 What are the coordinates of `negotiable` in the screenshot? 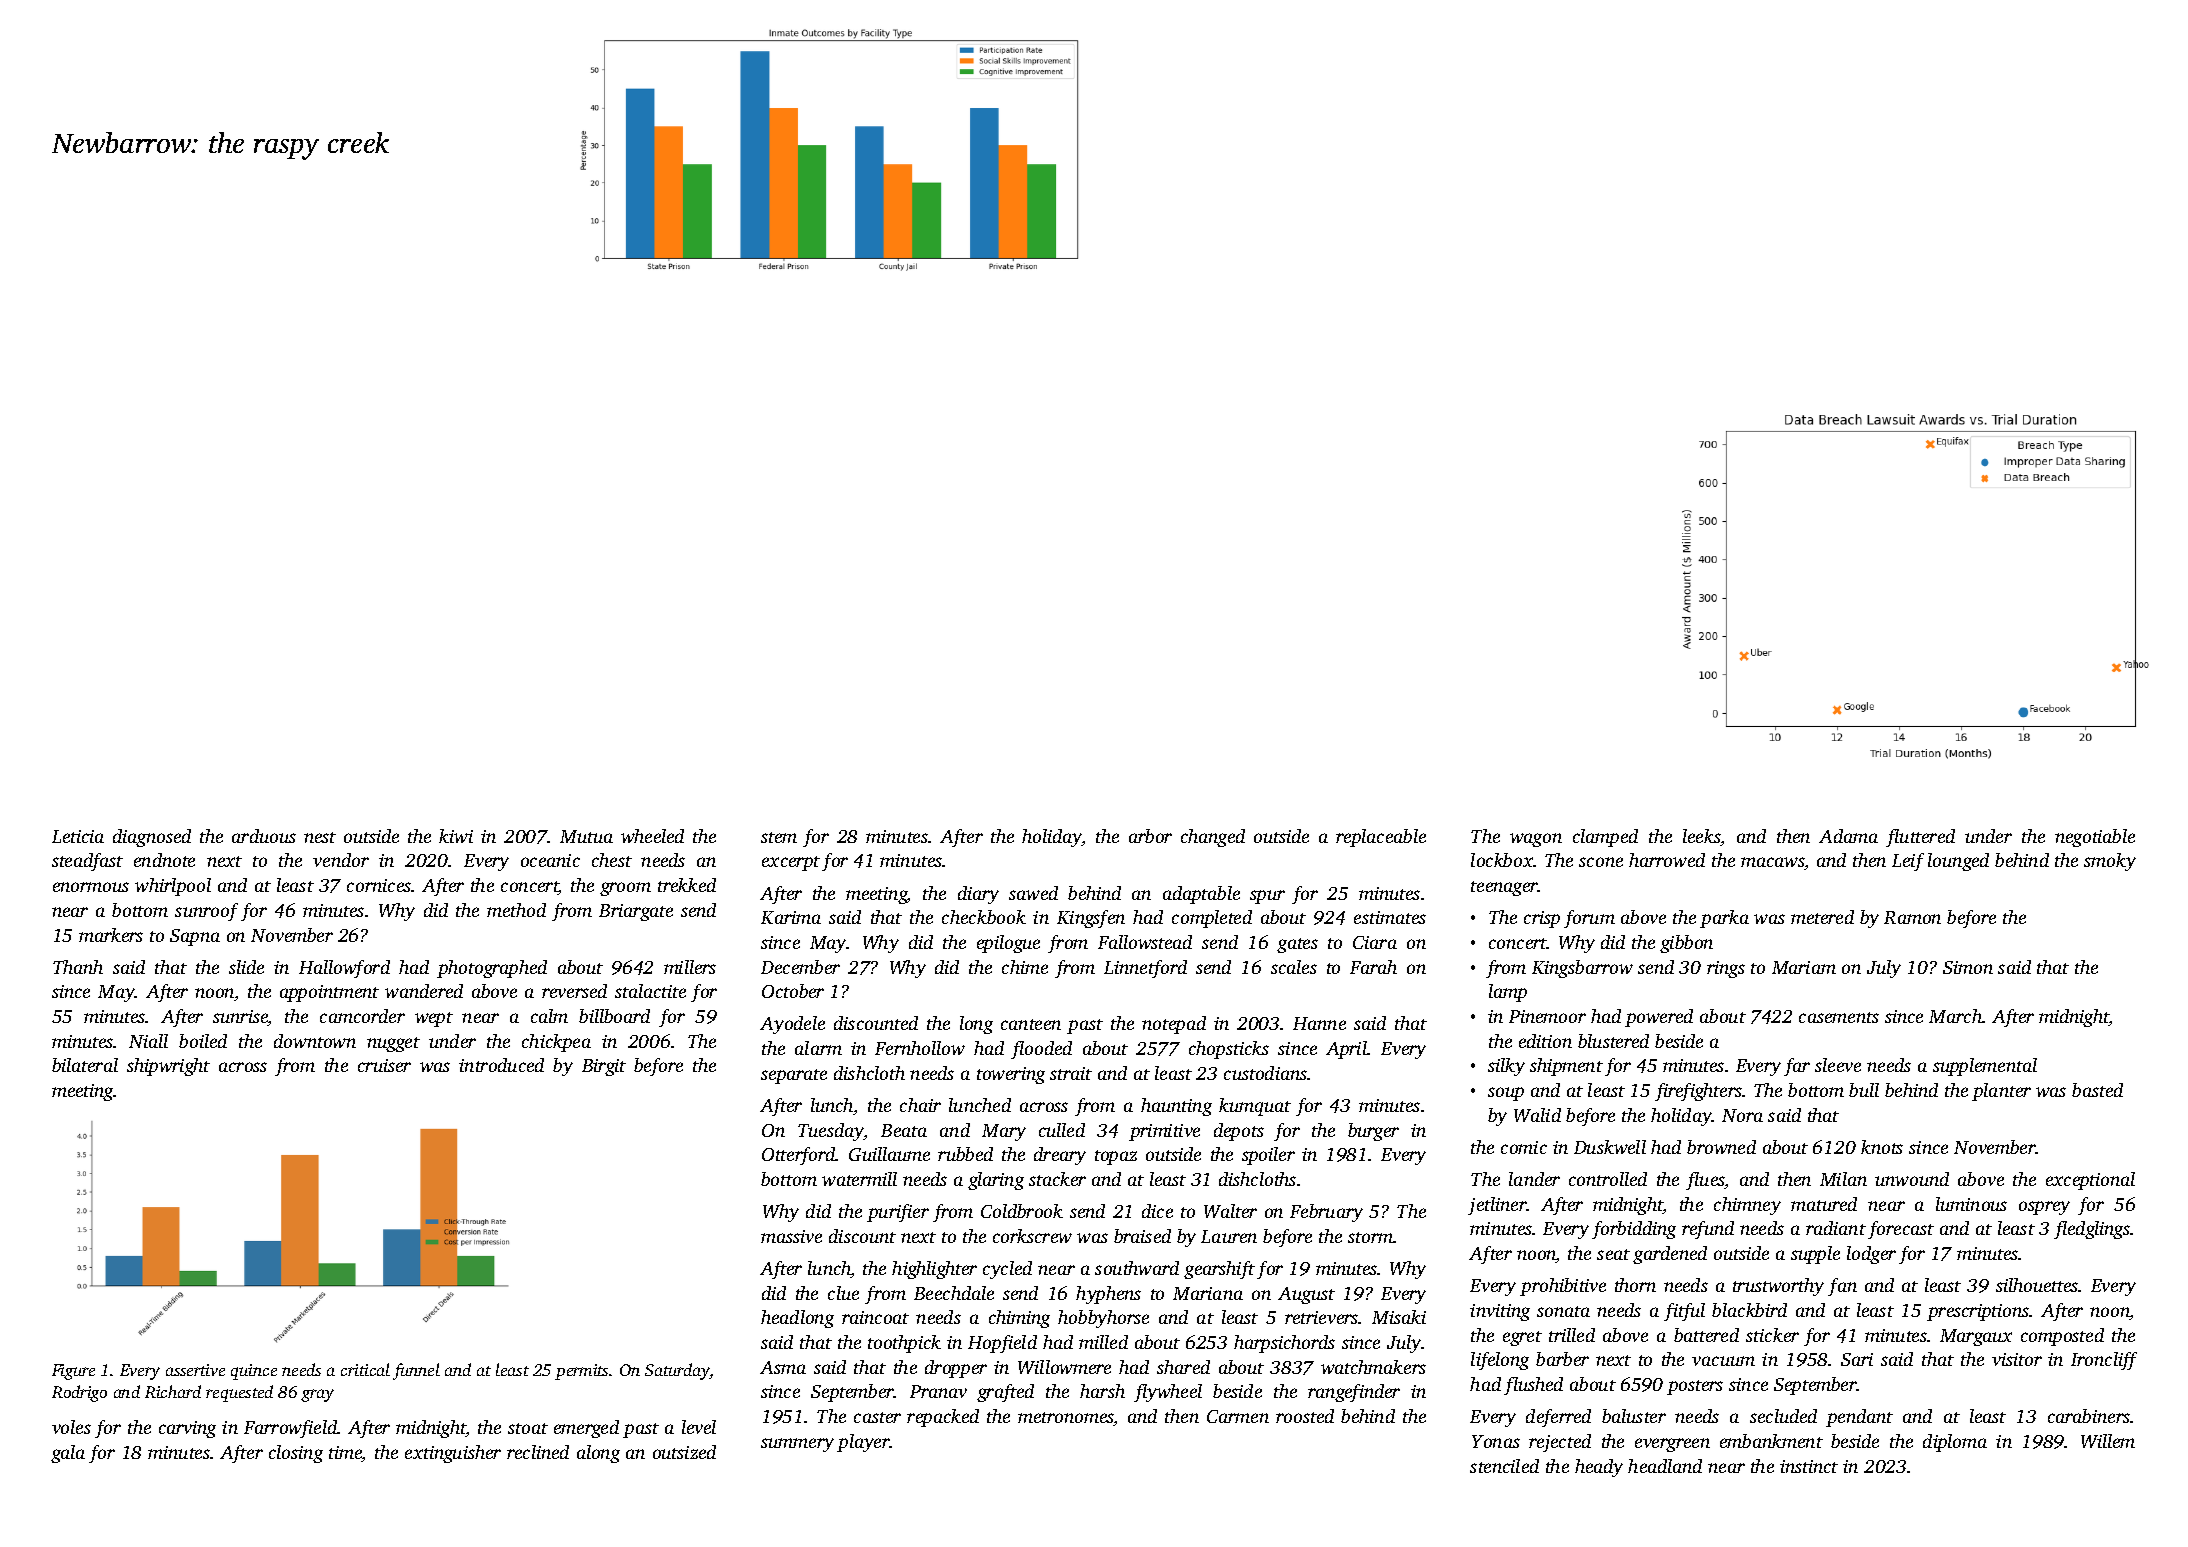 It's located at (2095, 838).
